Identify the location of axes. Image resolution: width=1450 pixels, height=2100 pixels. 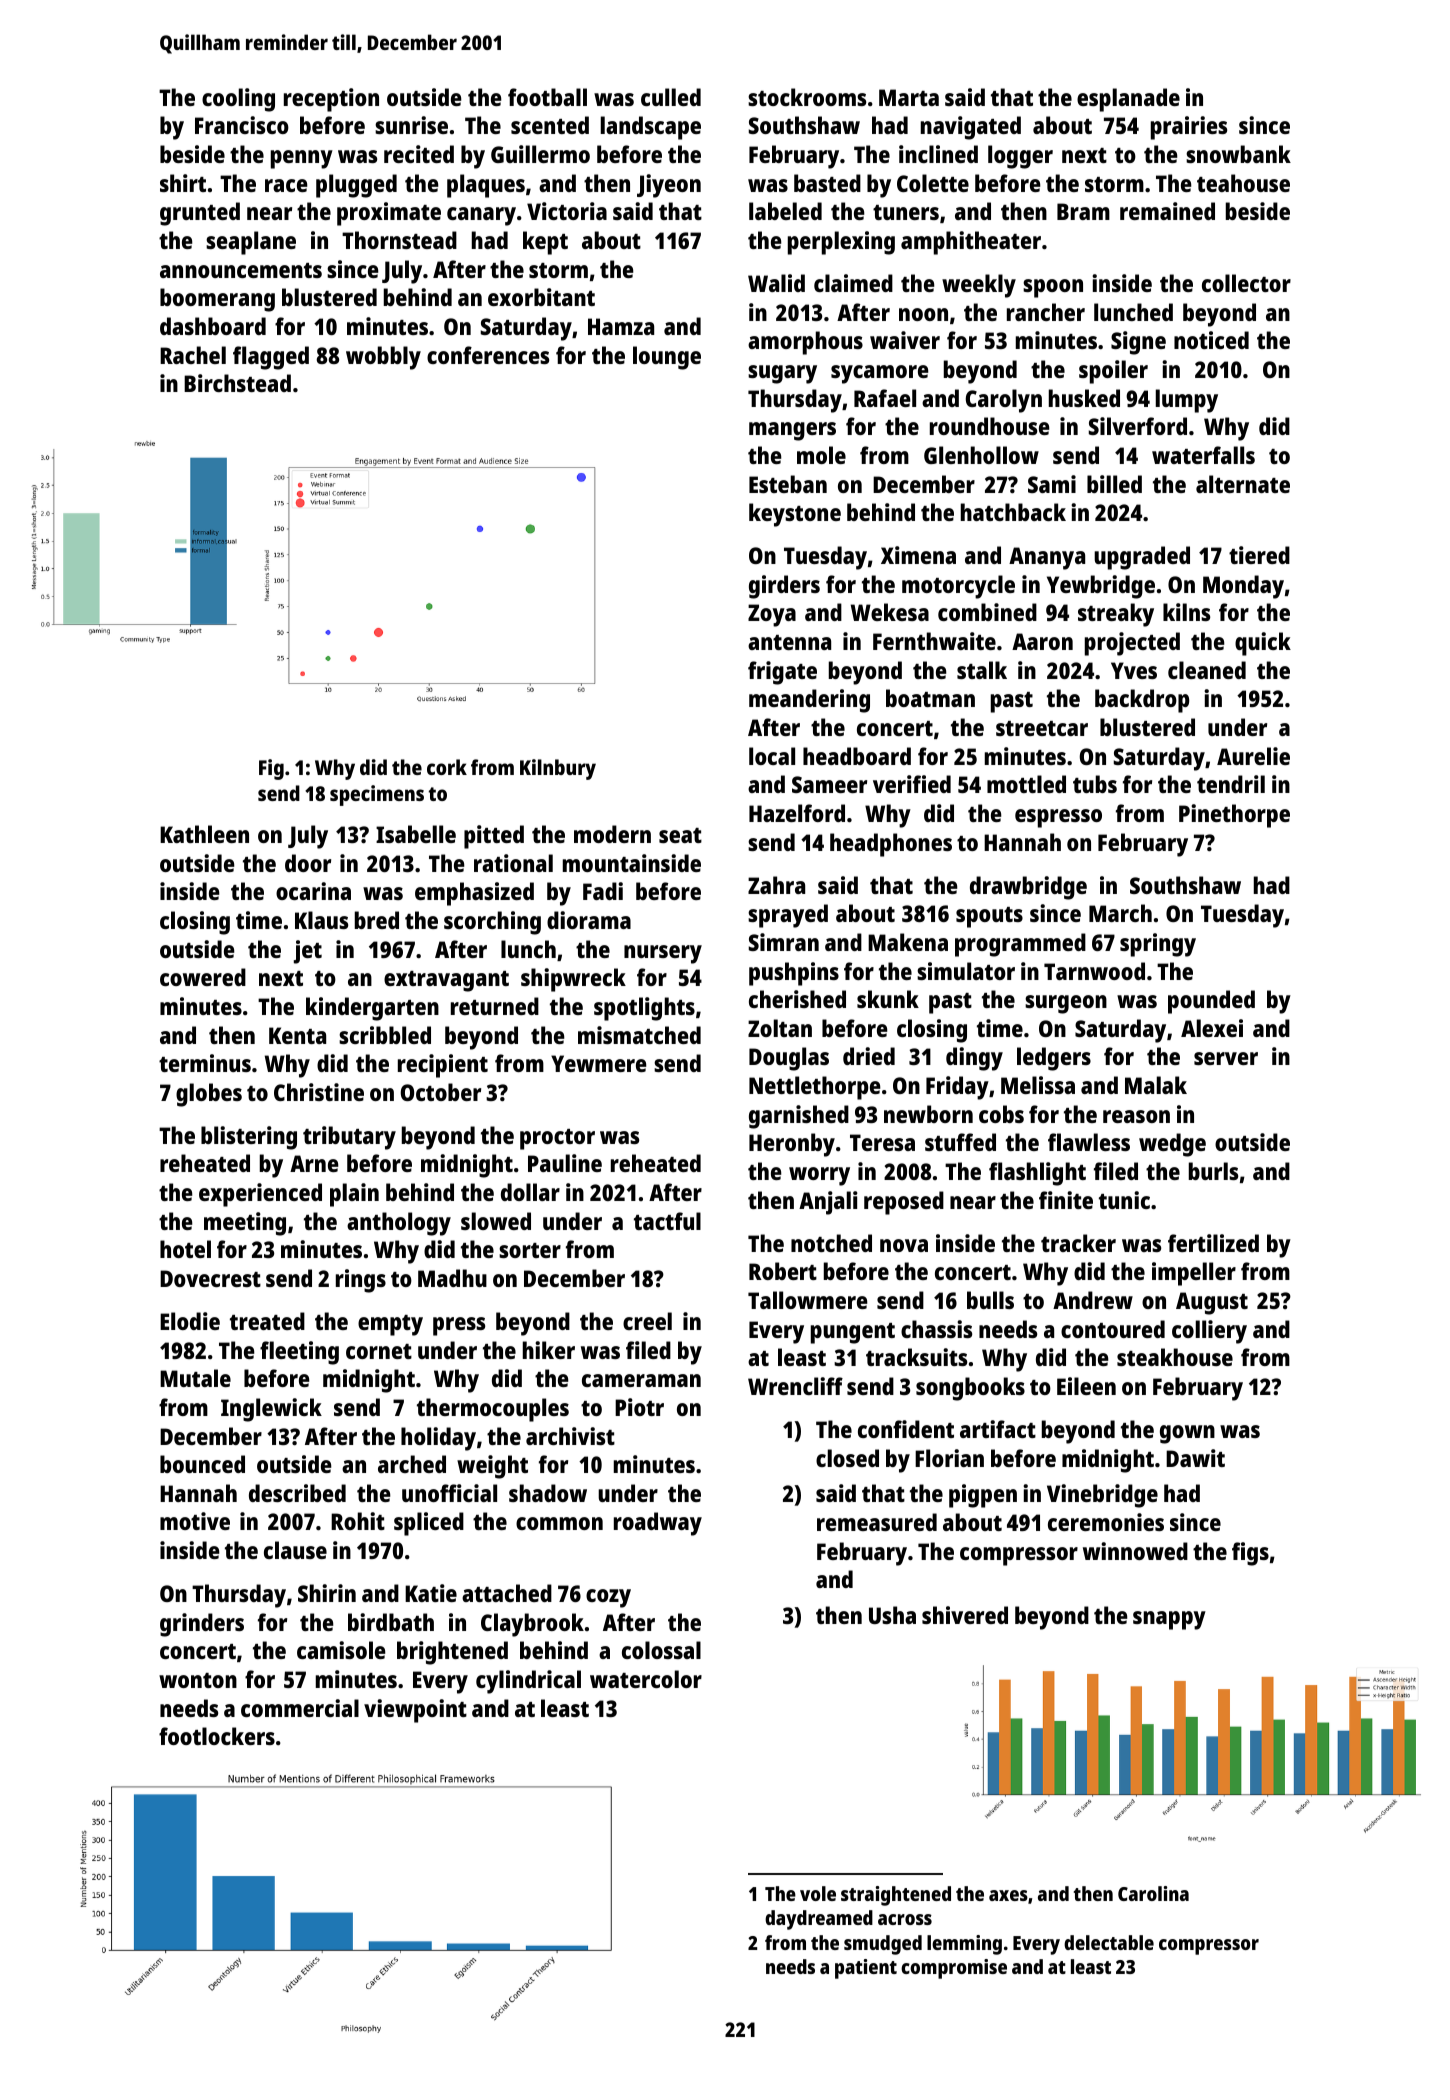
(1008, 1895).
